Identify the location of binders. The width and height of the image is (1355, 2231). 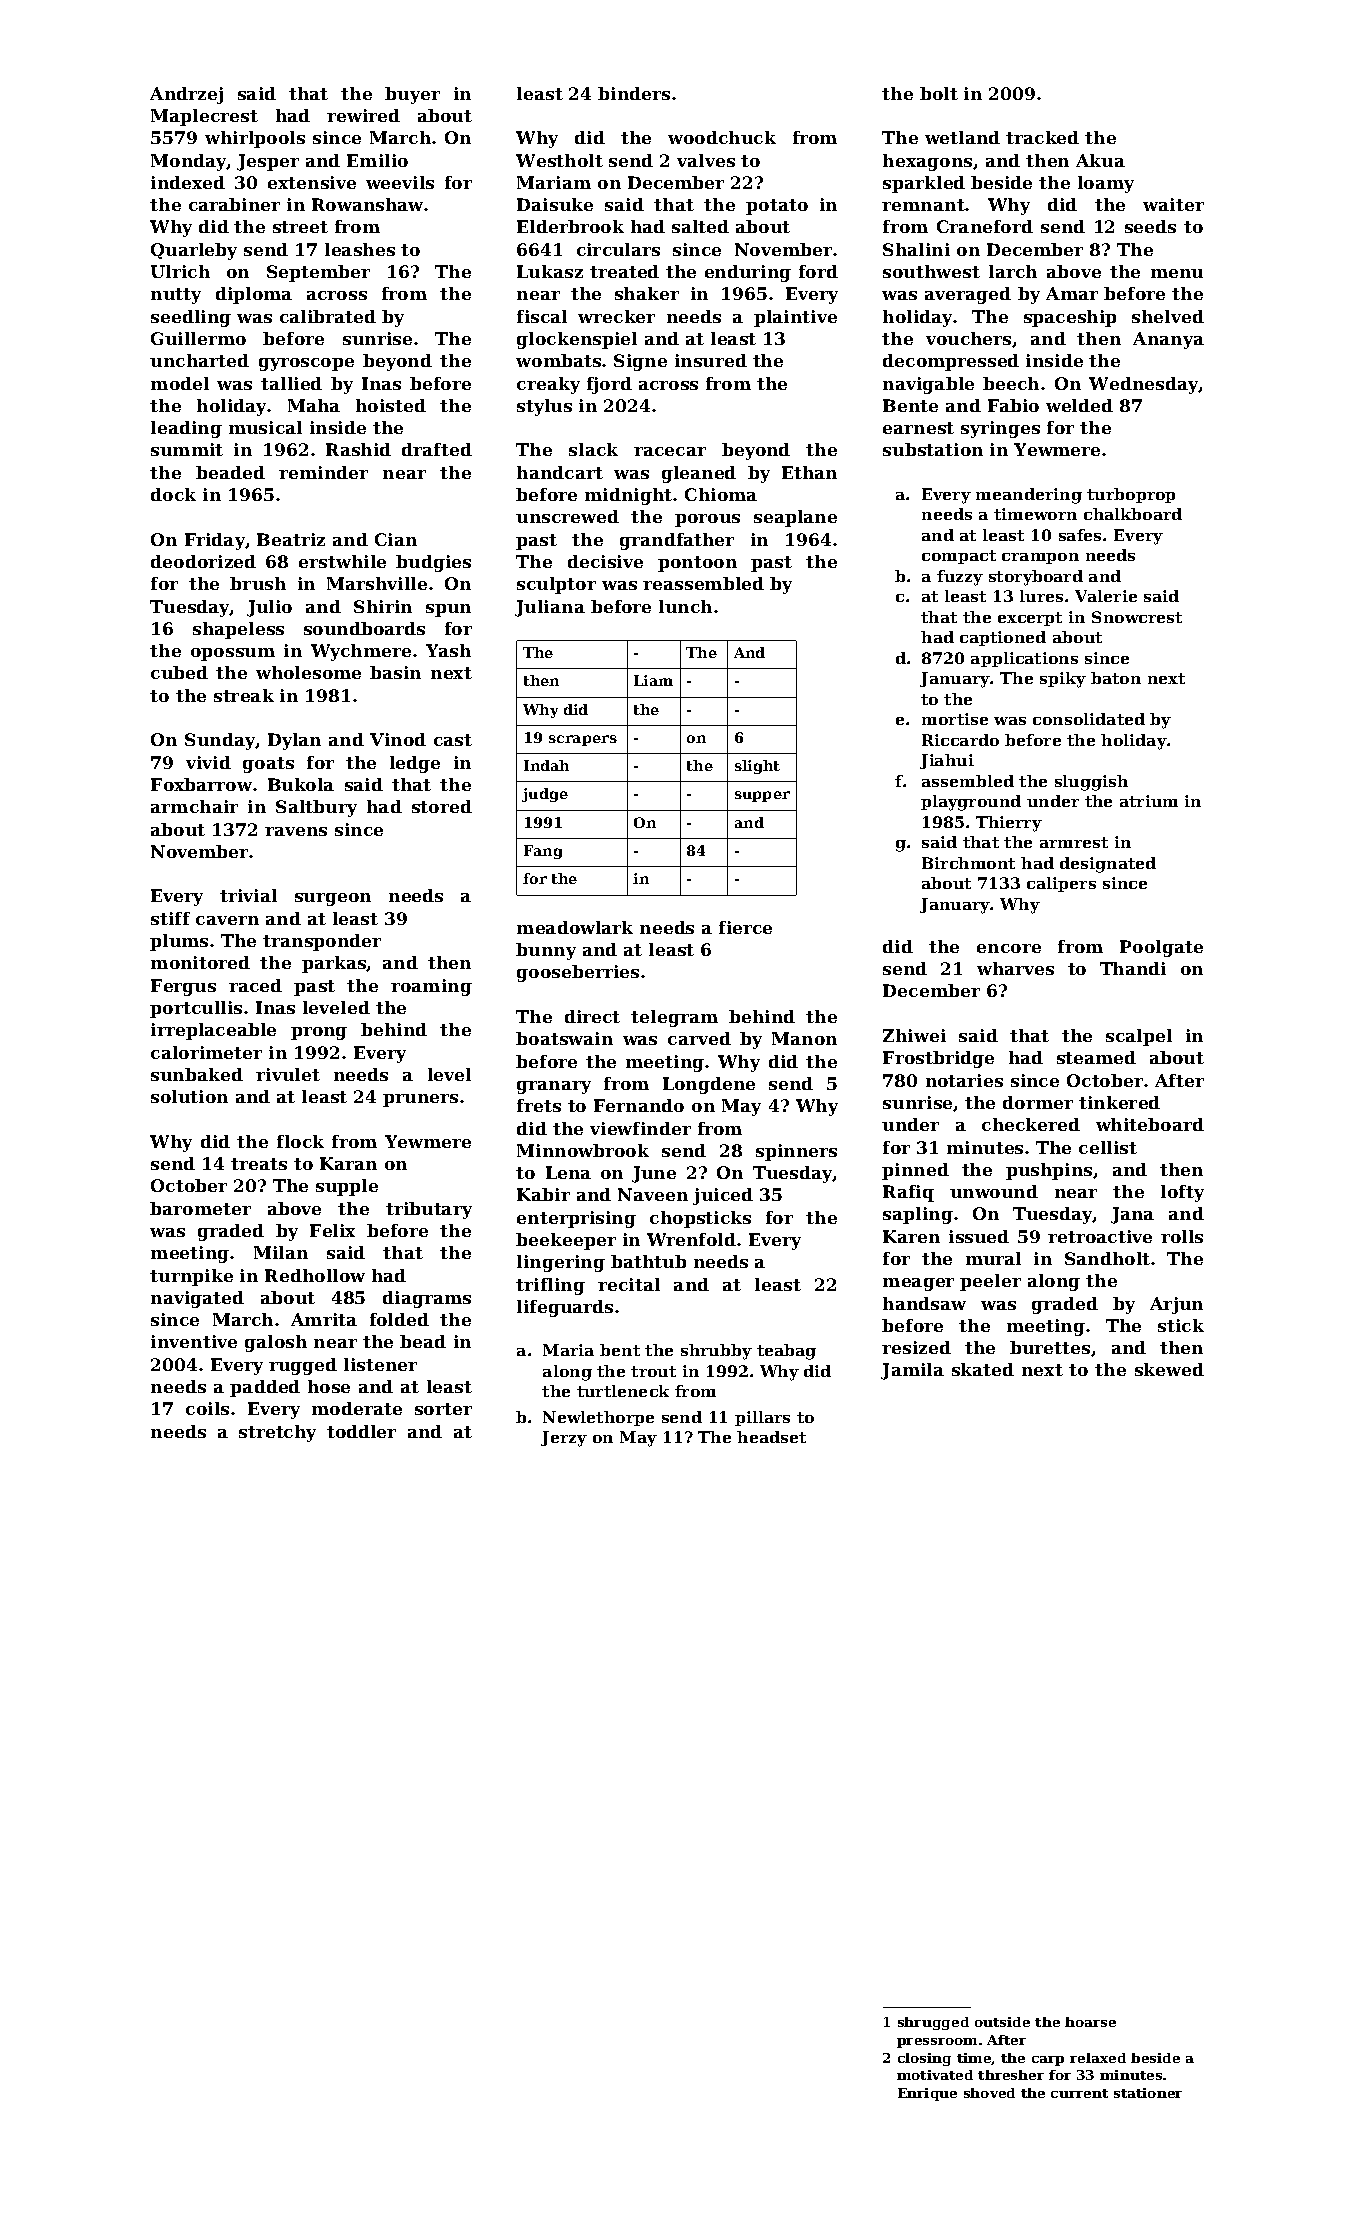
(634, 93).
